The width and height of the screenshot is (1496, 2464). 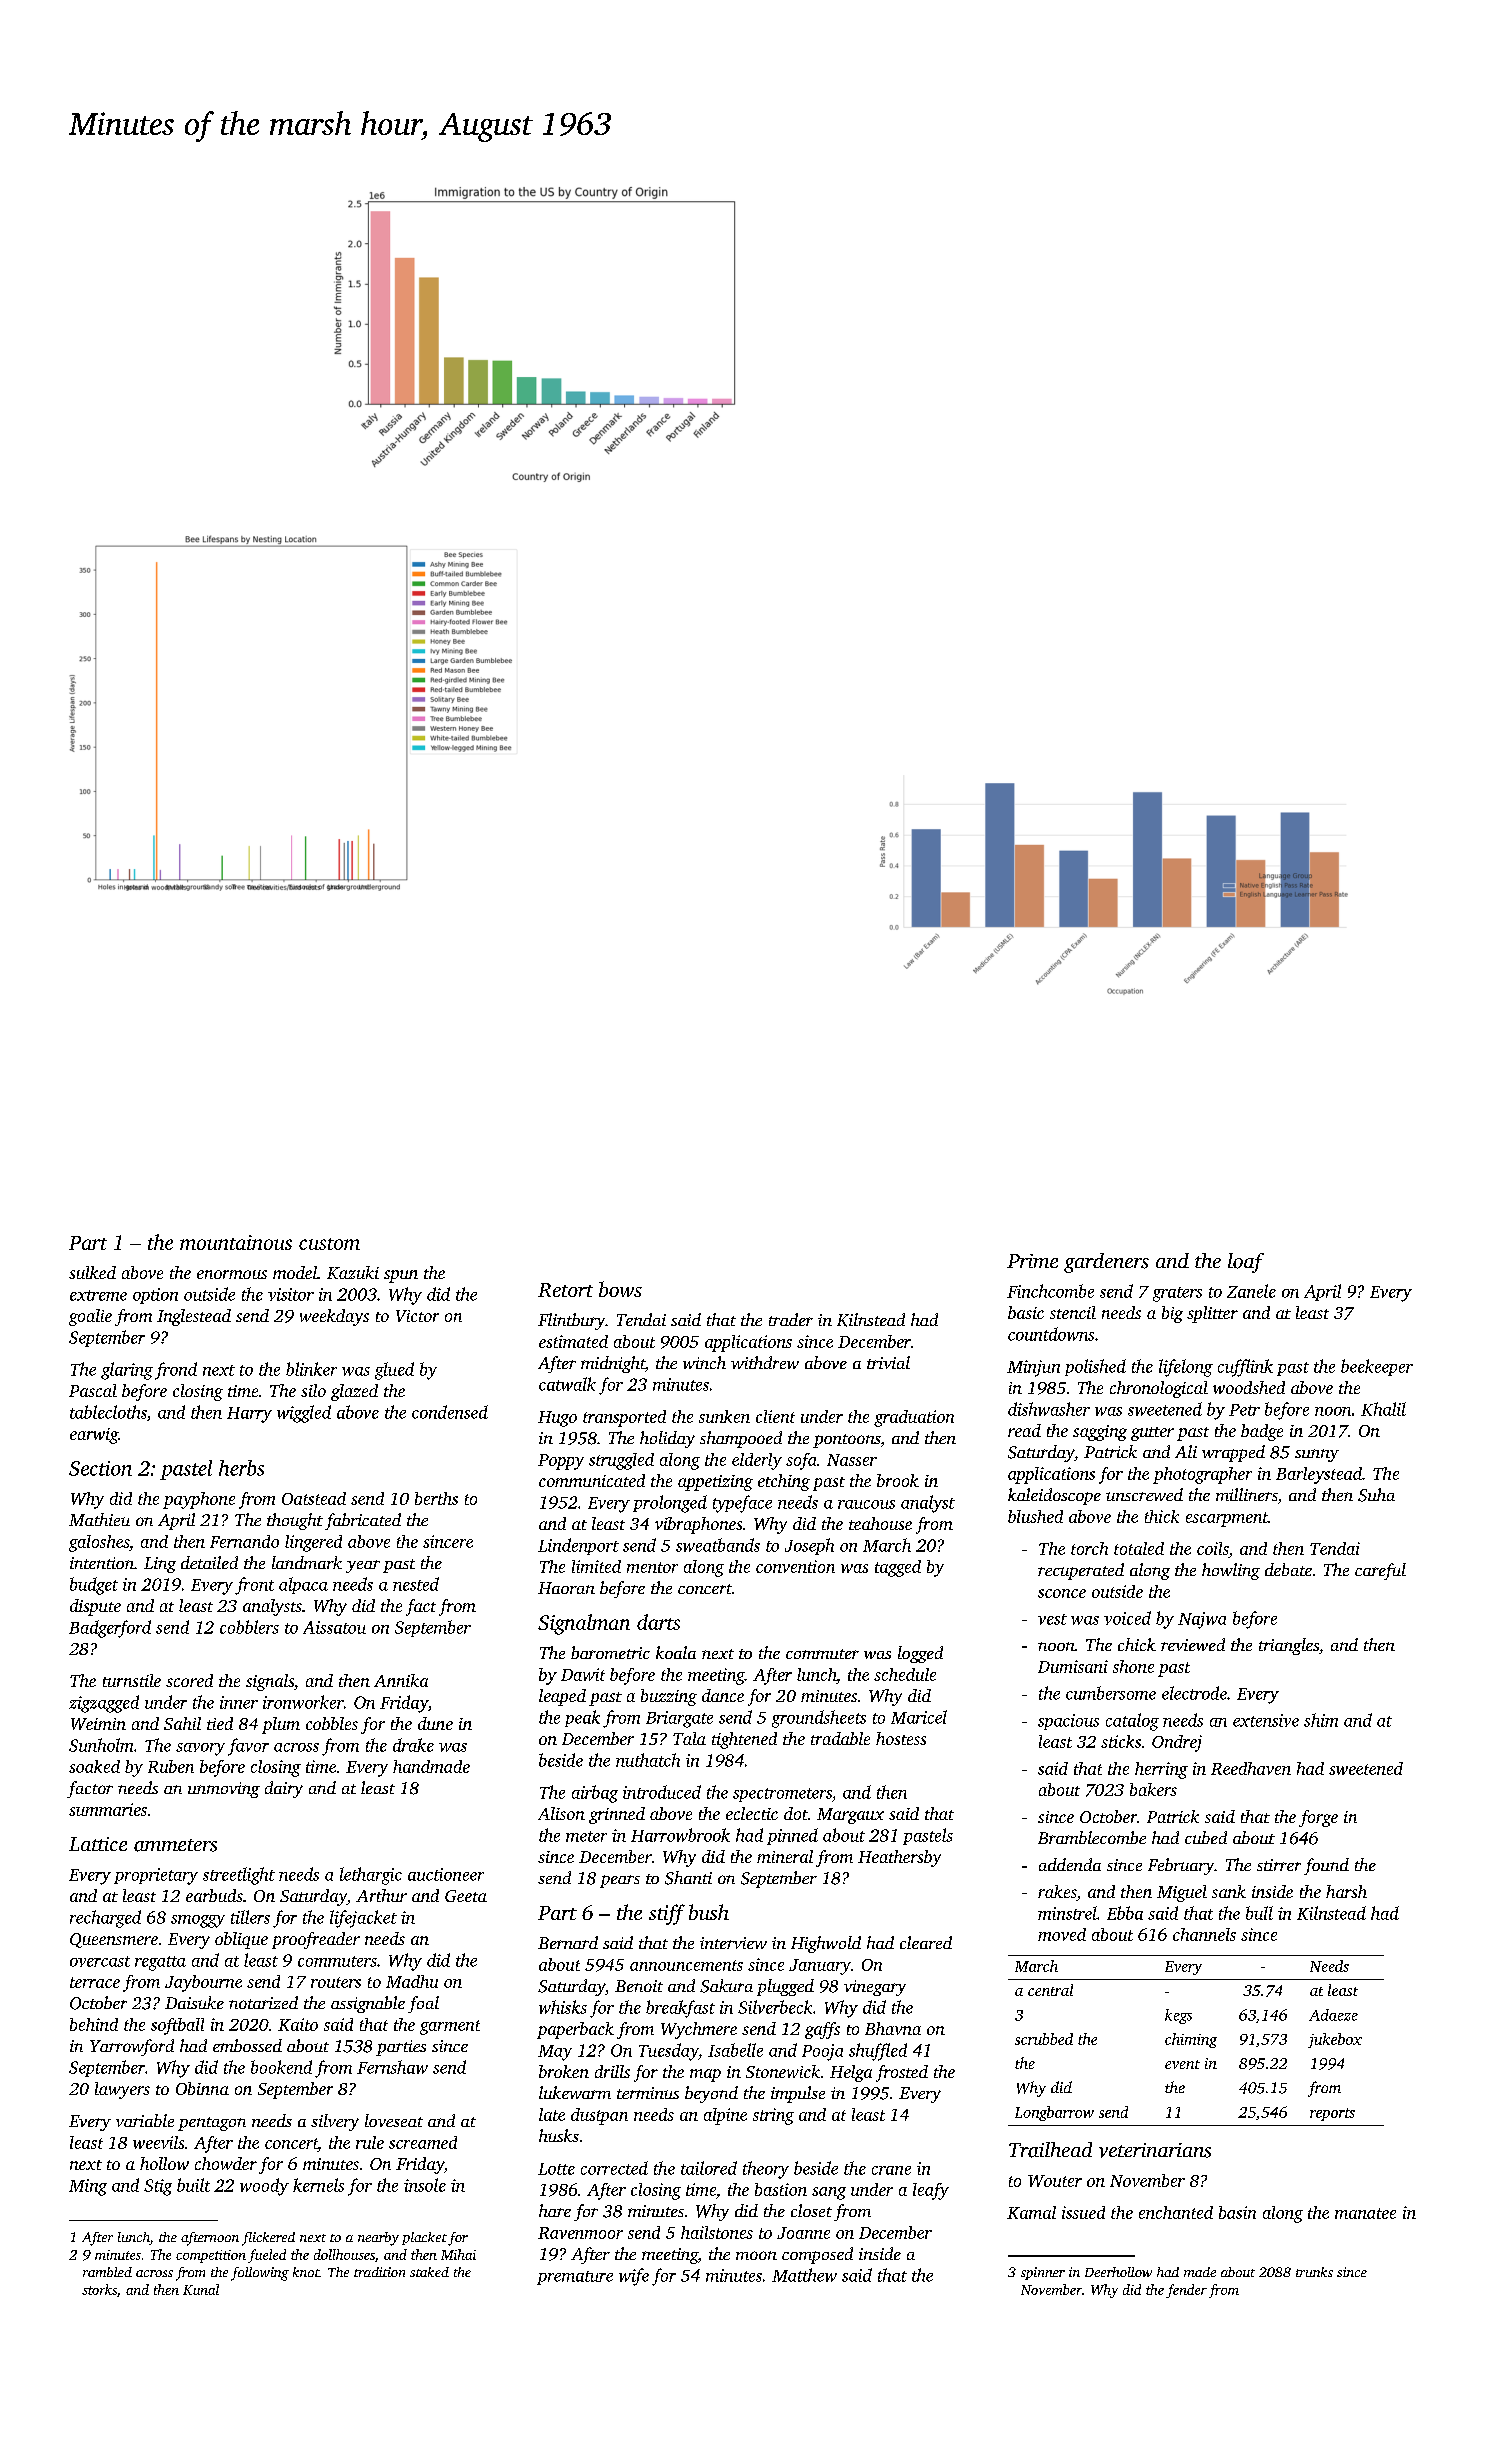 What do you see at coordinates (466, 1896) in the screenshot?
I see `Geeta` at bounding box center [466, 1896].
